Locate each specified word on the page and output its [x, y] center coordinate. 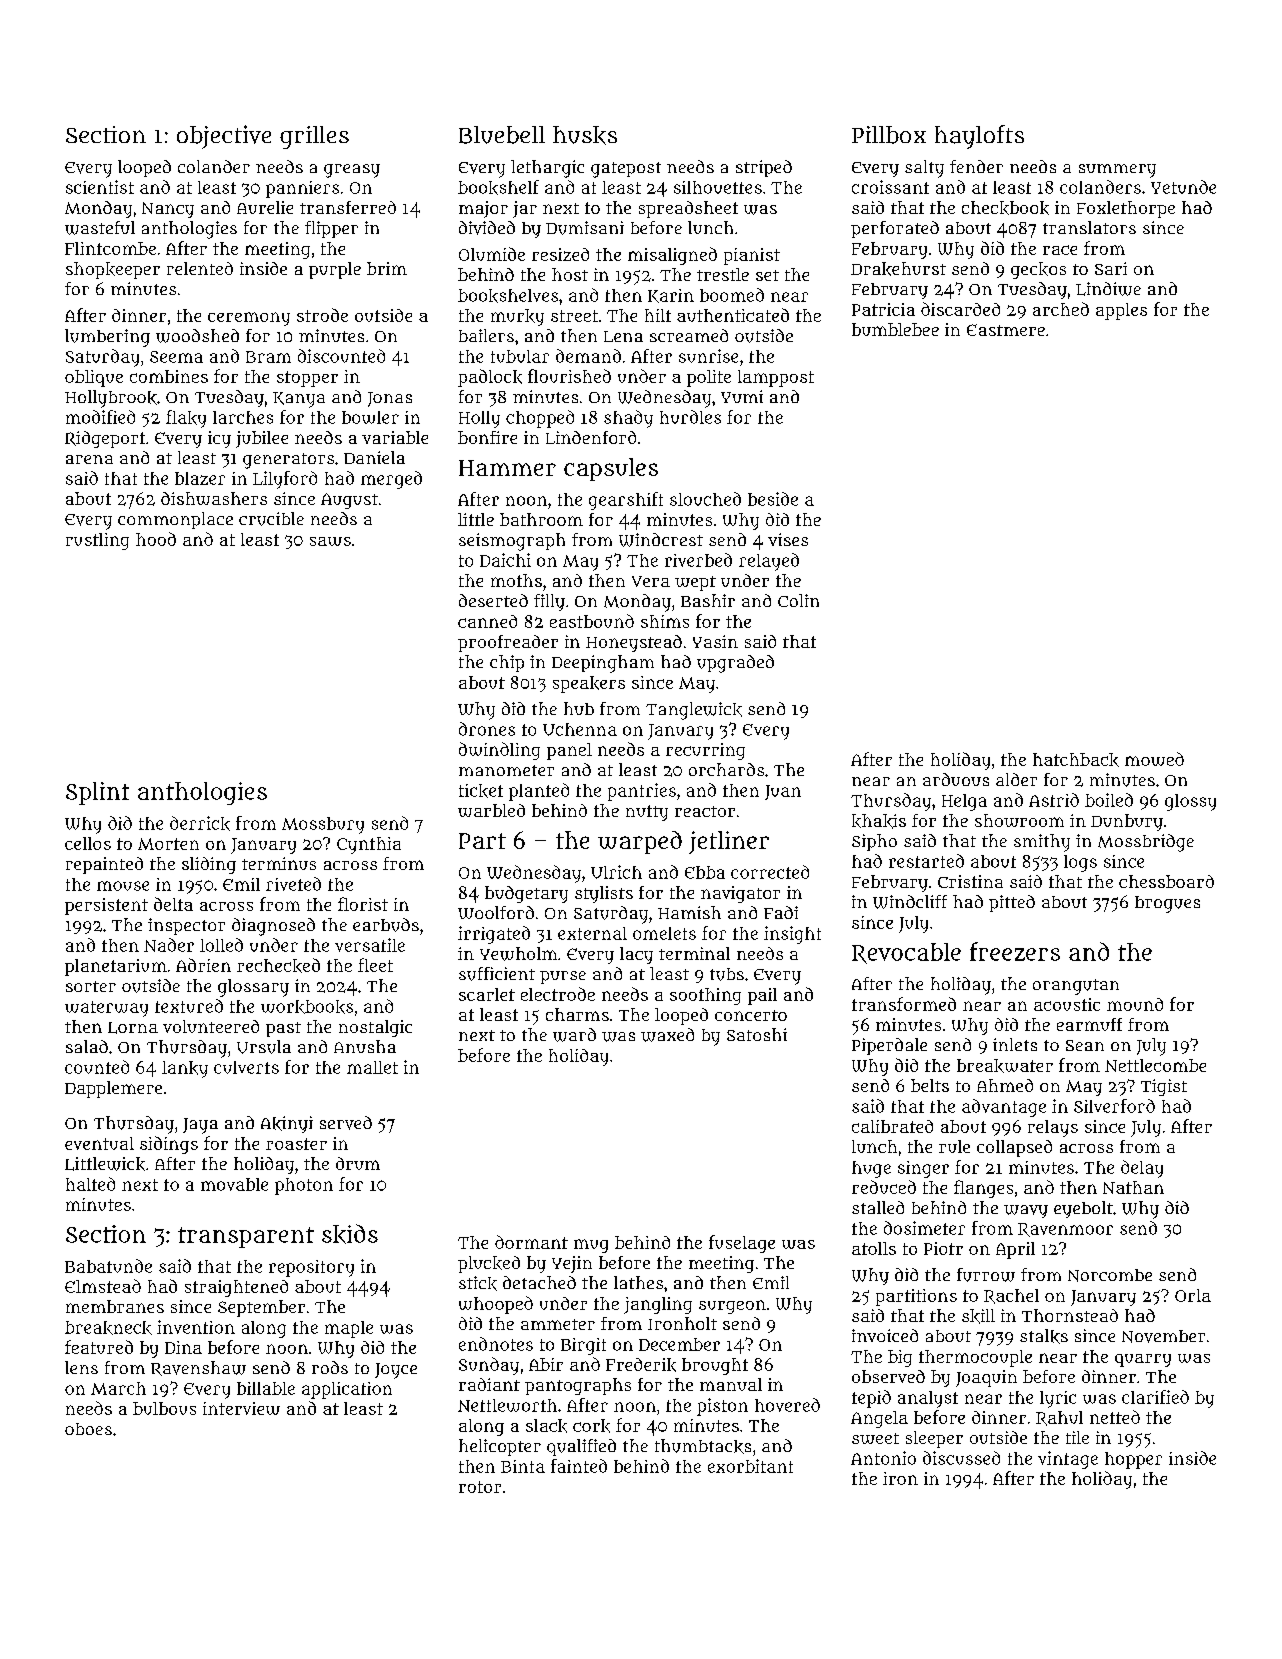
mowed [1154, 759]
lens [81, 1367]
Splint [97, 793]
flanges [983, 1189]
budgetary [526, 894]
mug [591, 1246]
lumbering [107, 338]
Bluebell [502, 135]
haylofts [979, 137]
